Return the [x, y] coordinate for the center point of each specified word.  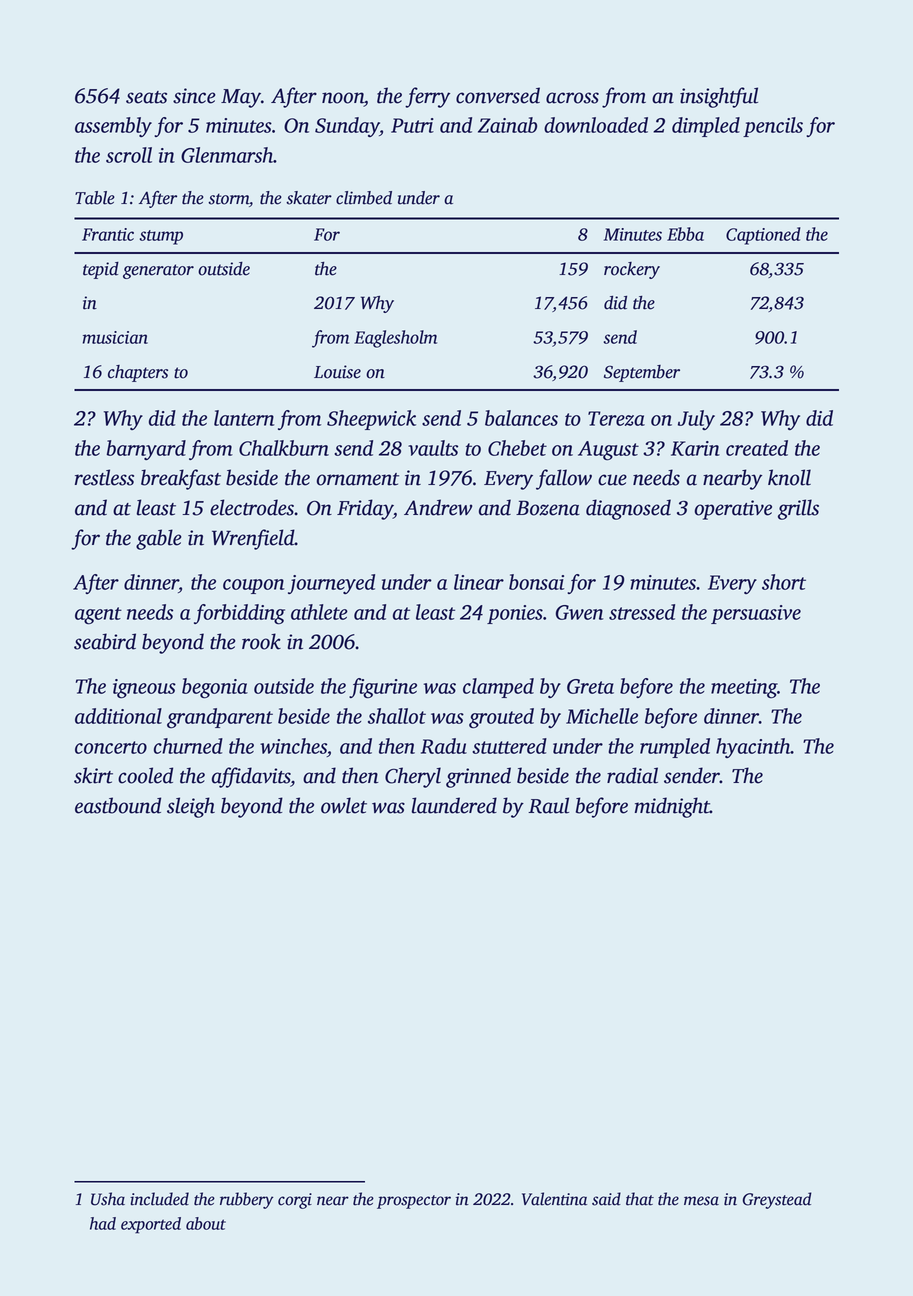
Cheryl [413, 777]
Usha [108, 1199]
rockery [632, 270]
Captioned [763, 236]
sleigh [191, 807]
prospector [414, 1202]
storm [228, 199]
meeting [744, 689]
